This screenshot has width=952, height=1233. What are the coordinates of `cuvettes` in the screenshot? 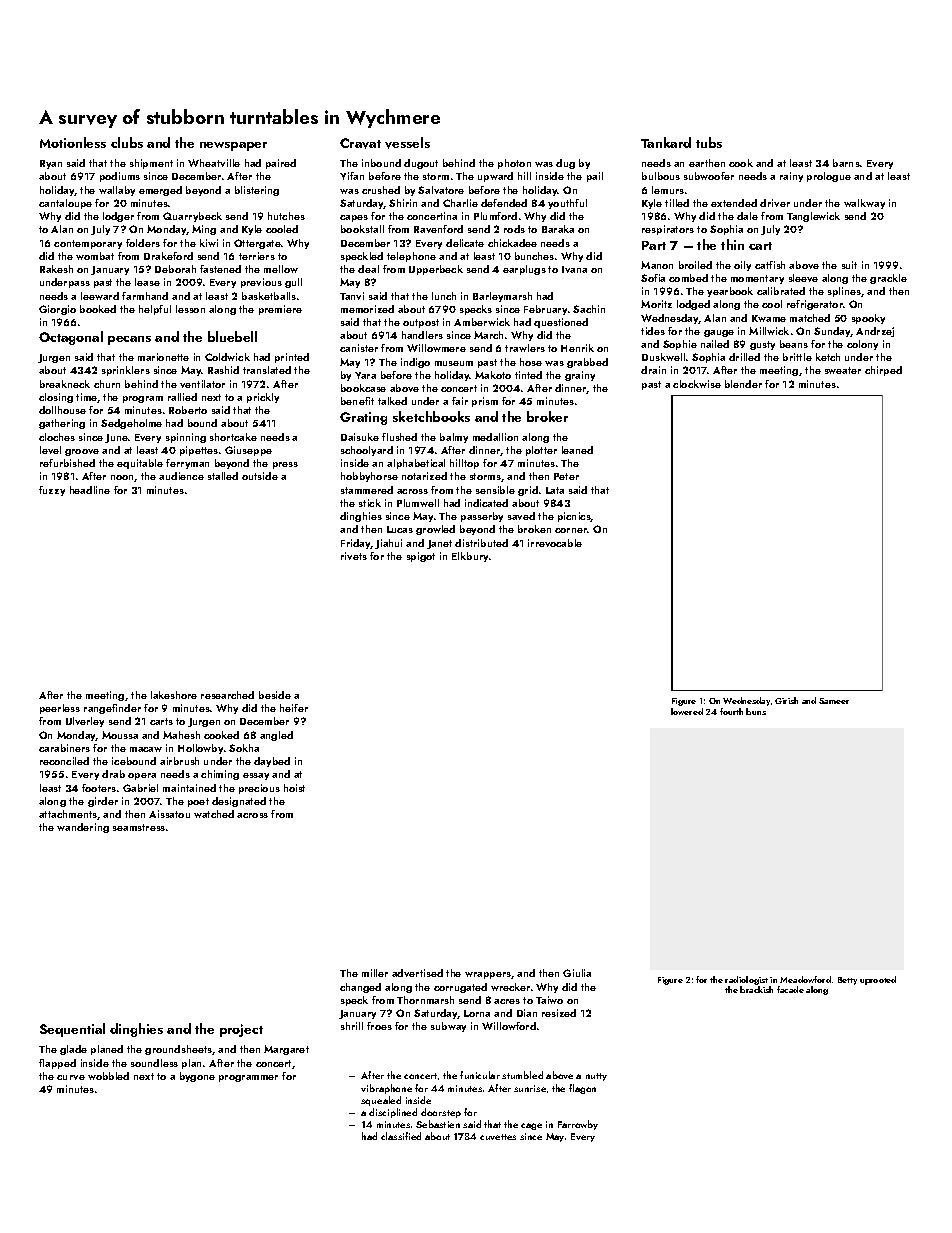 It's located at (498, 1137).
